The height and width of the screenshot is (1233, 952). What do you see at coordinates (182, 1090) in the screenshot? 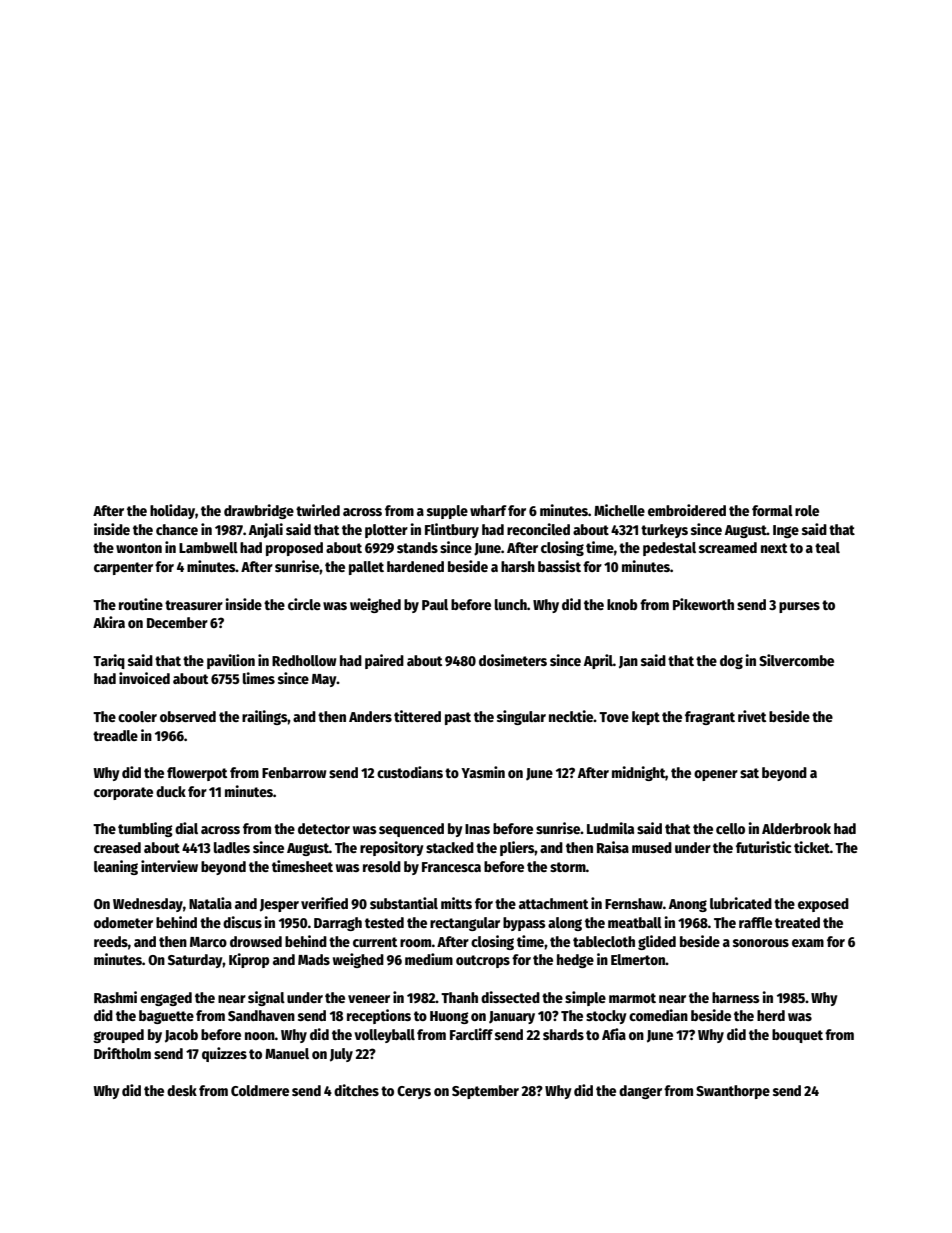
I see `desk` at bounding box center [182, 1090].
